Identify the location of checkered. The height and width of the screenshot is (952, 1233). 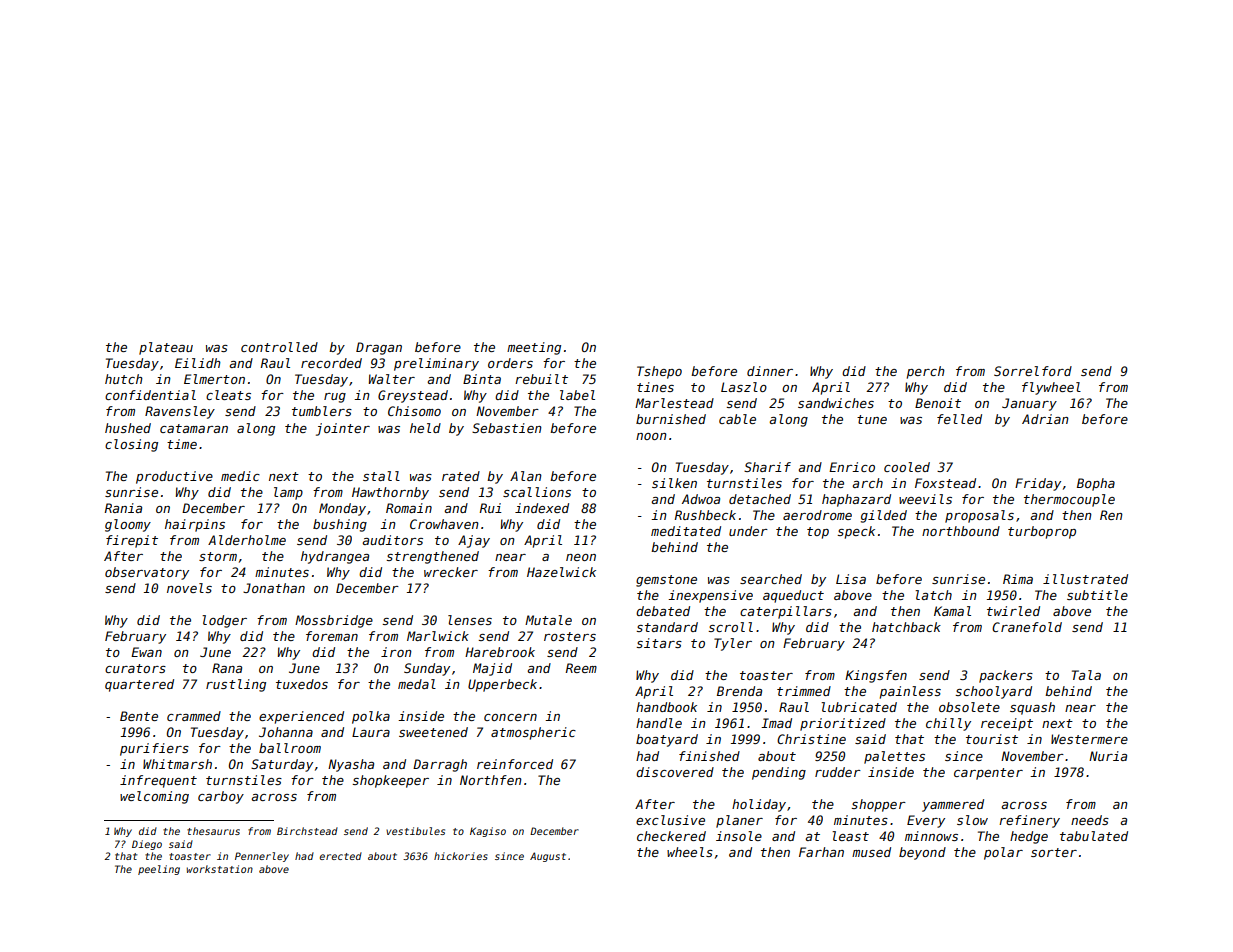
(671, 836).
